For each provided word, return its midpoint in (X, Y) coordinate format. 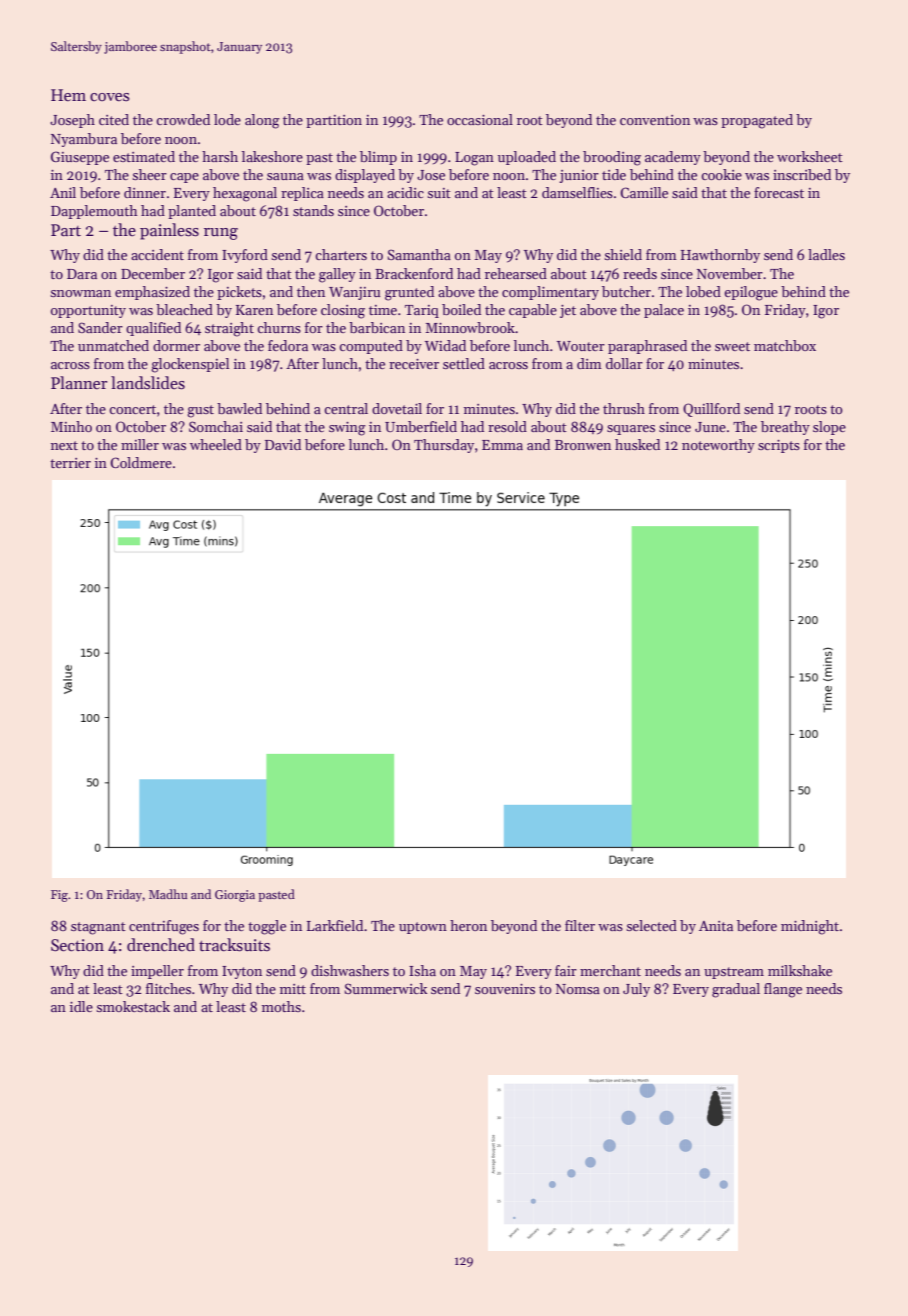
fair (566, 970)
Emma (502, 445)
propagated (757, 121)
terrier (70, 463)
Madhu (168, 894)
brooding (612, 158)
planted (192, 212)
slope (829, 428)
